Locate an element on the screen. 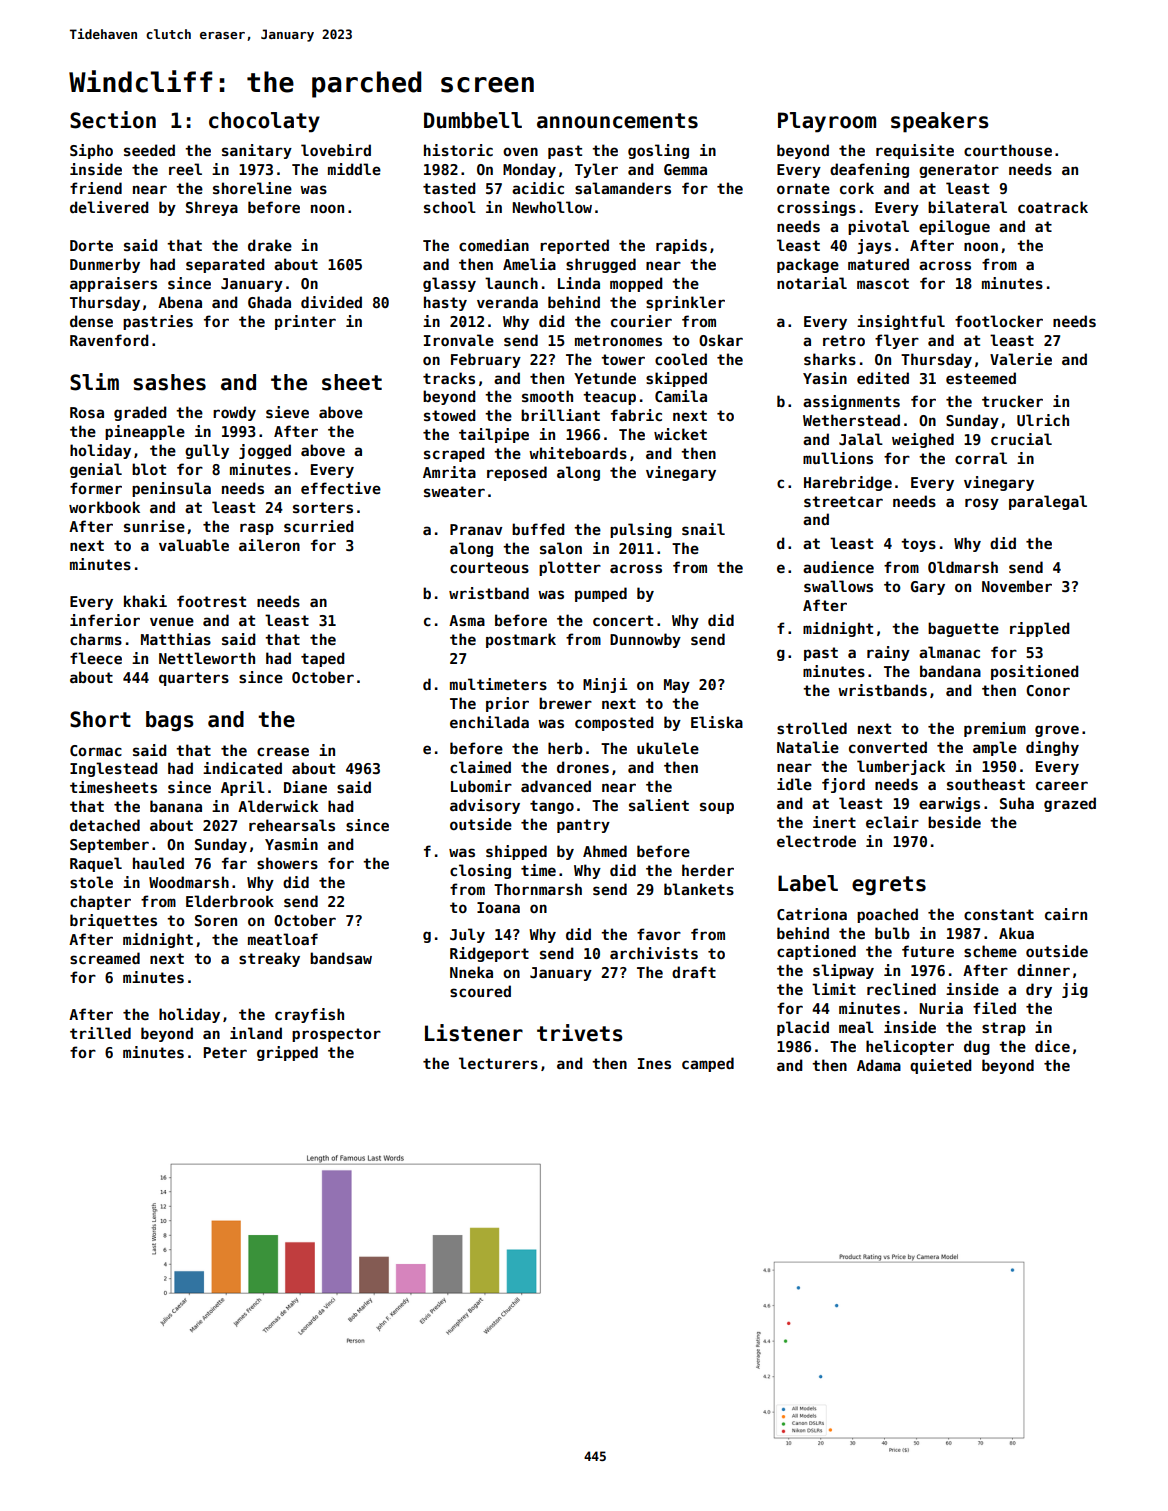  reposed is located at coordinates (517, 473).
